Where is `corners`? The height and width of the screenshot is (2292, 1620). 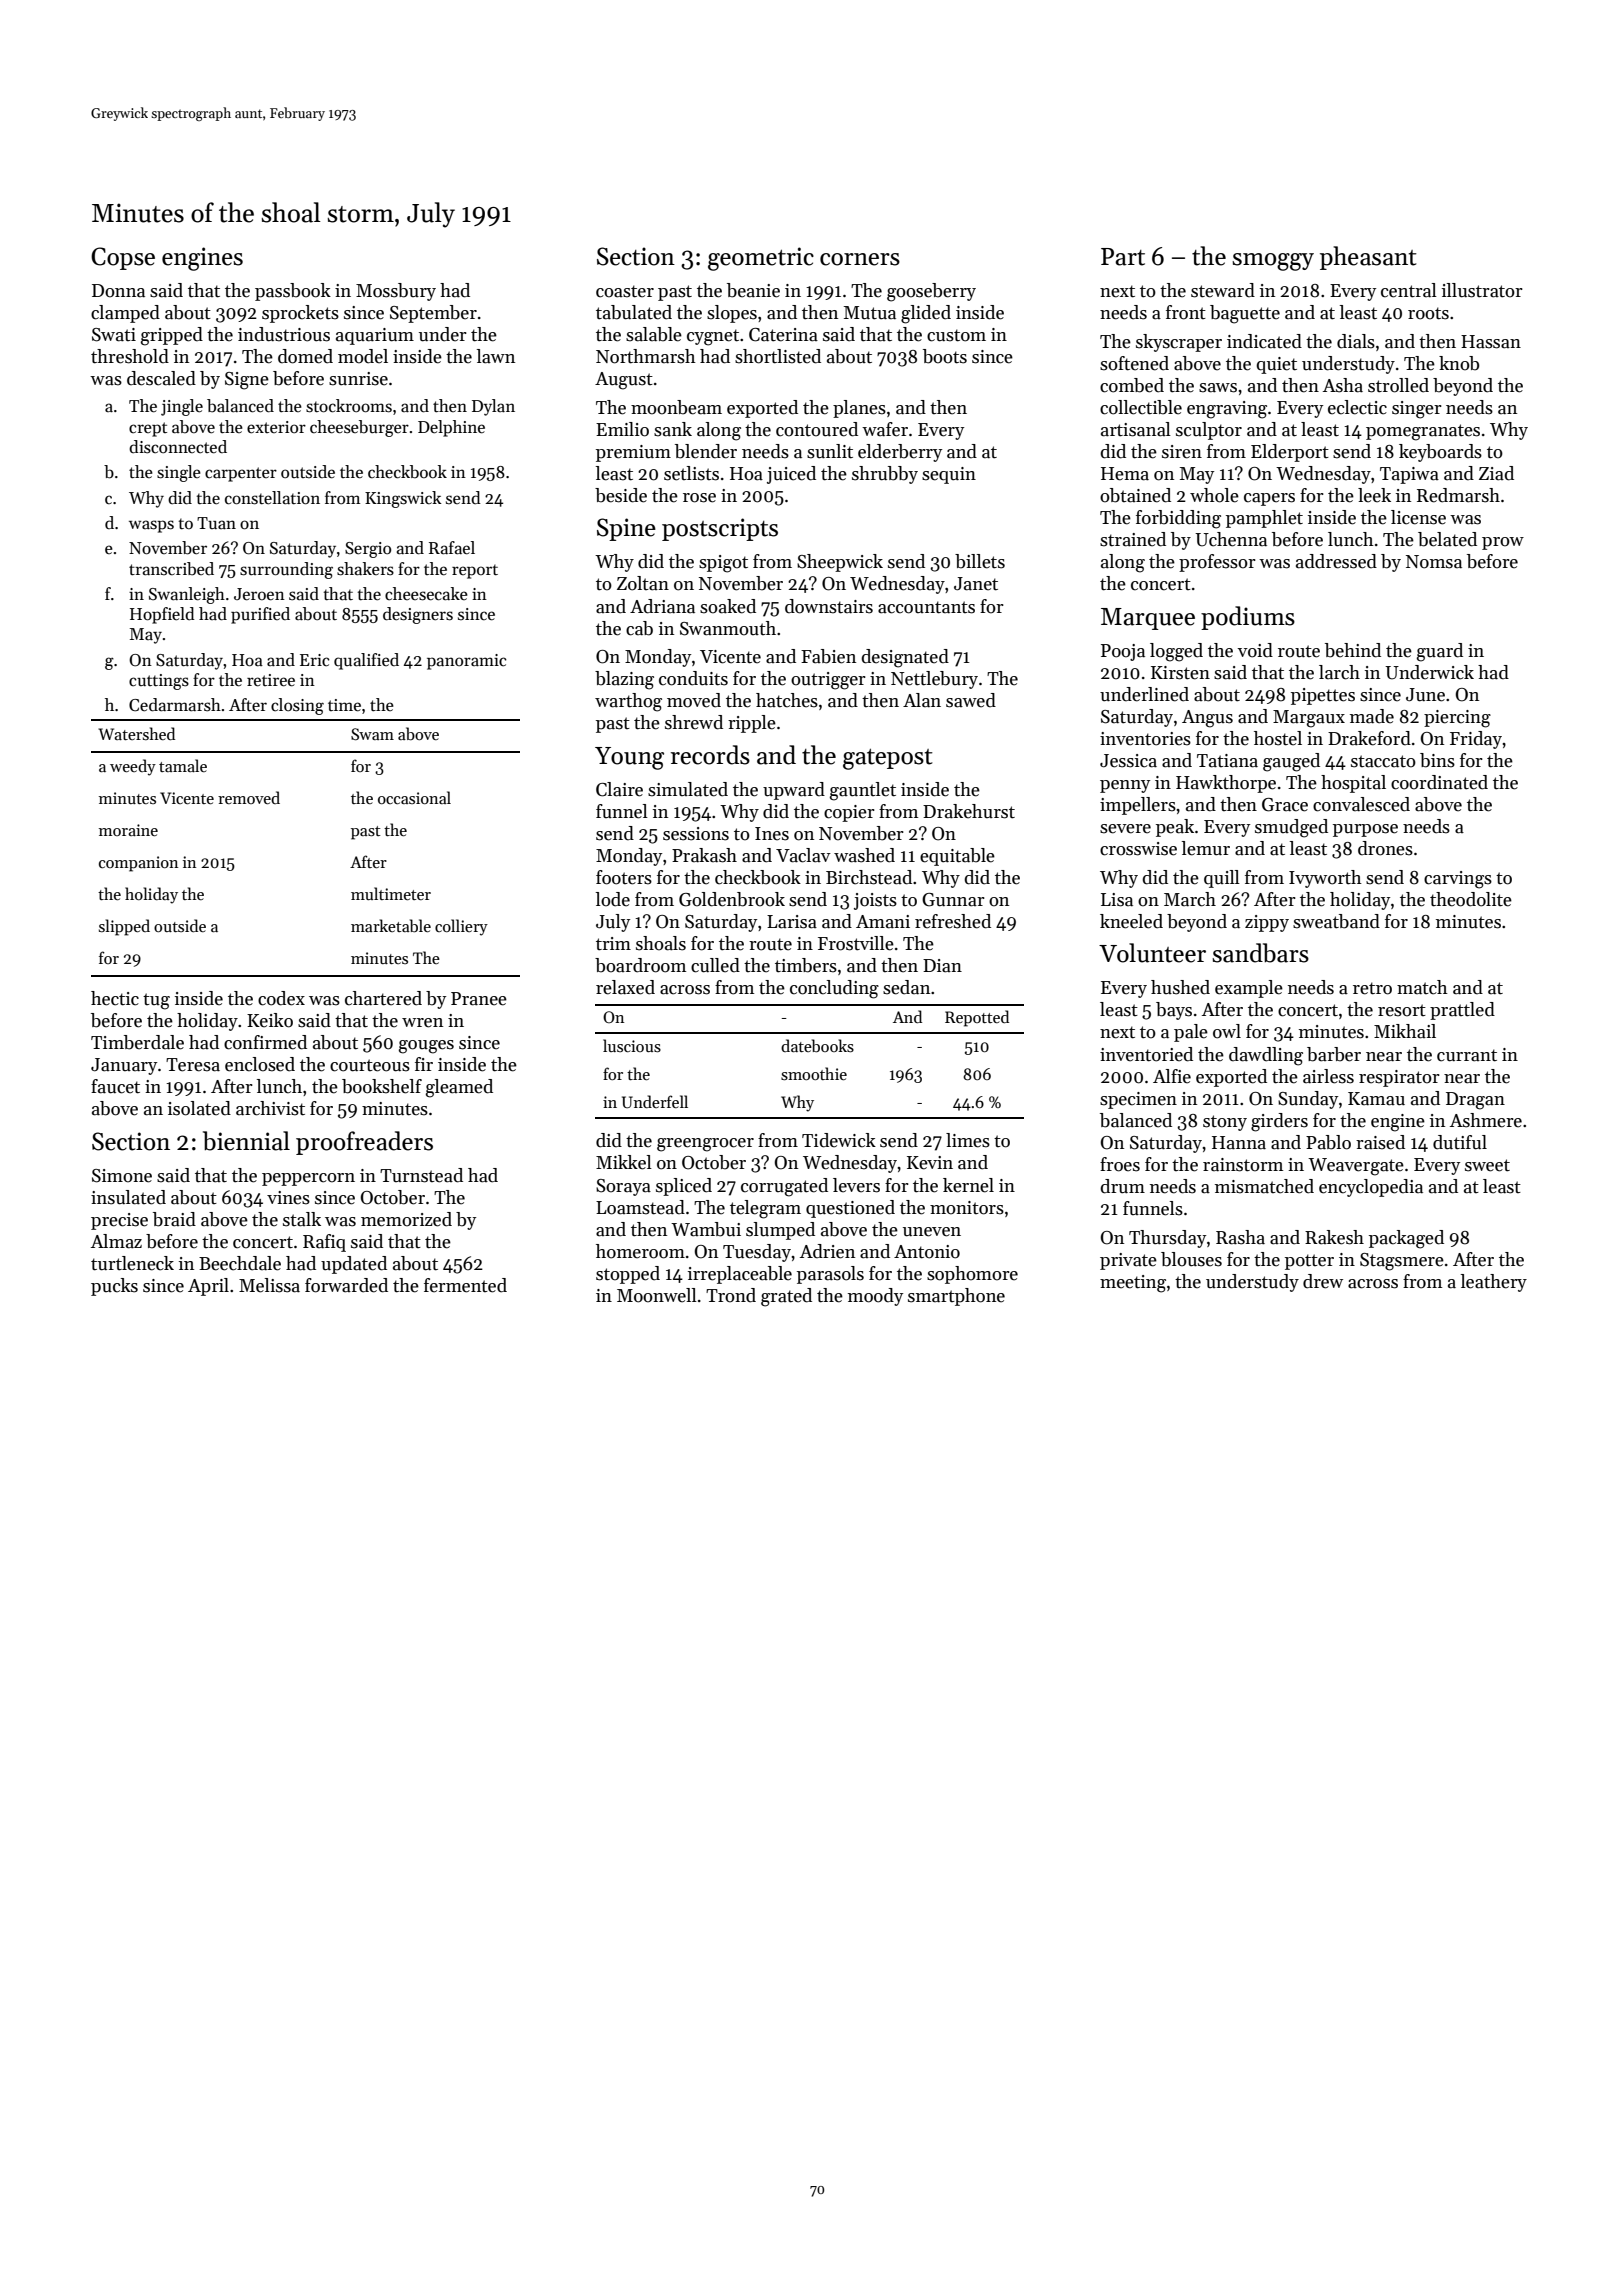 corners is located at coordinates (860, 259).
